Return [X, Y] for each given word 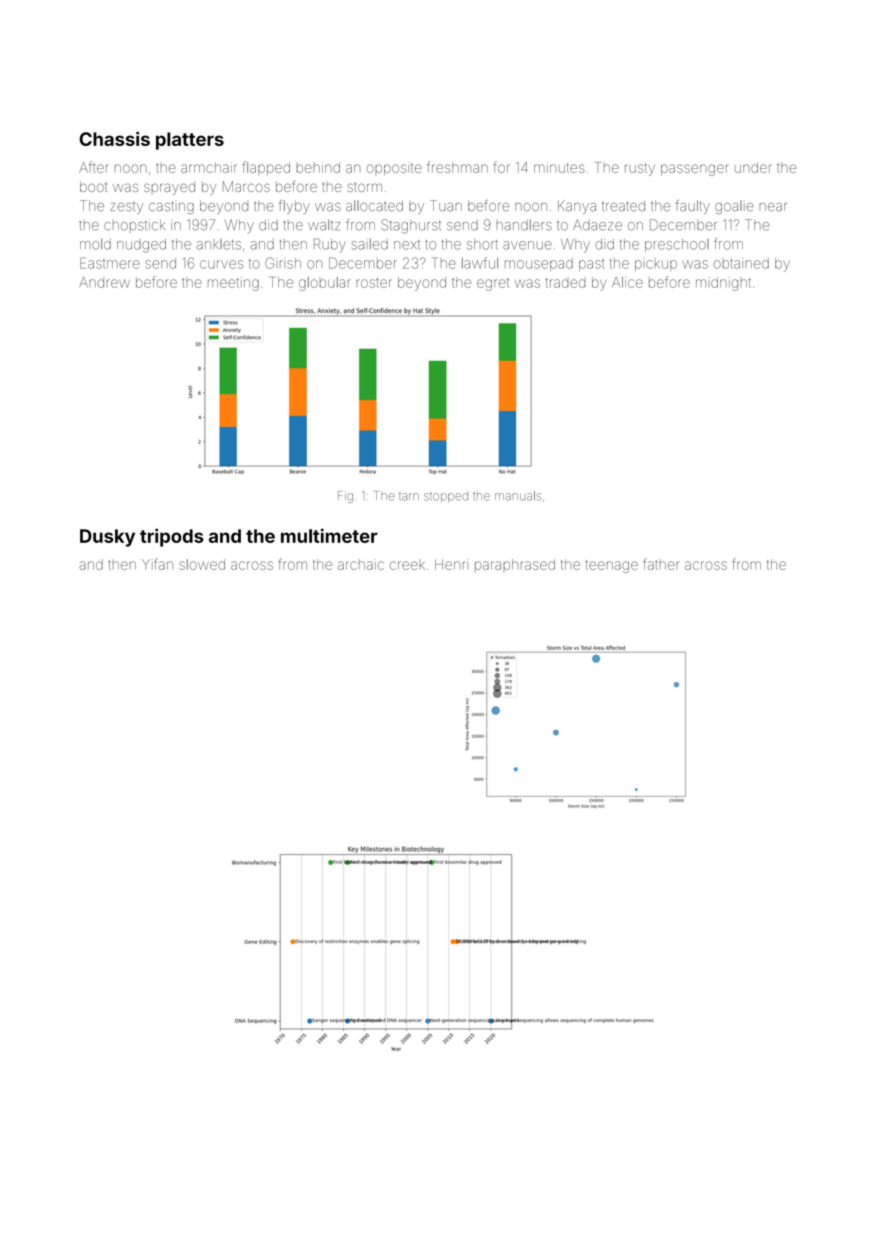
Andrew [104, 282]
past [591, 265]
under [753, 167]
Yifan [157, 564]
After [94, 167]
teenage [611, 566]
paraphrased [515, 565]
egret [493, 284]
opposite [394, 168]
